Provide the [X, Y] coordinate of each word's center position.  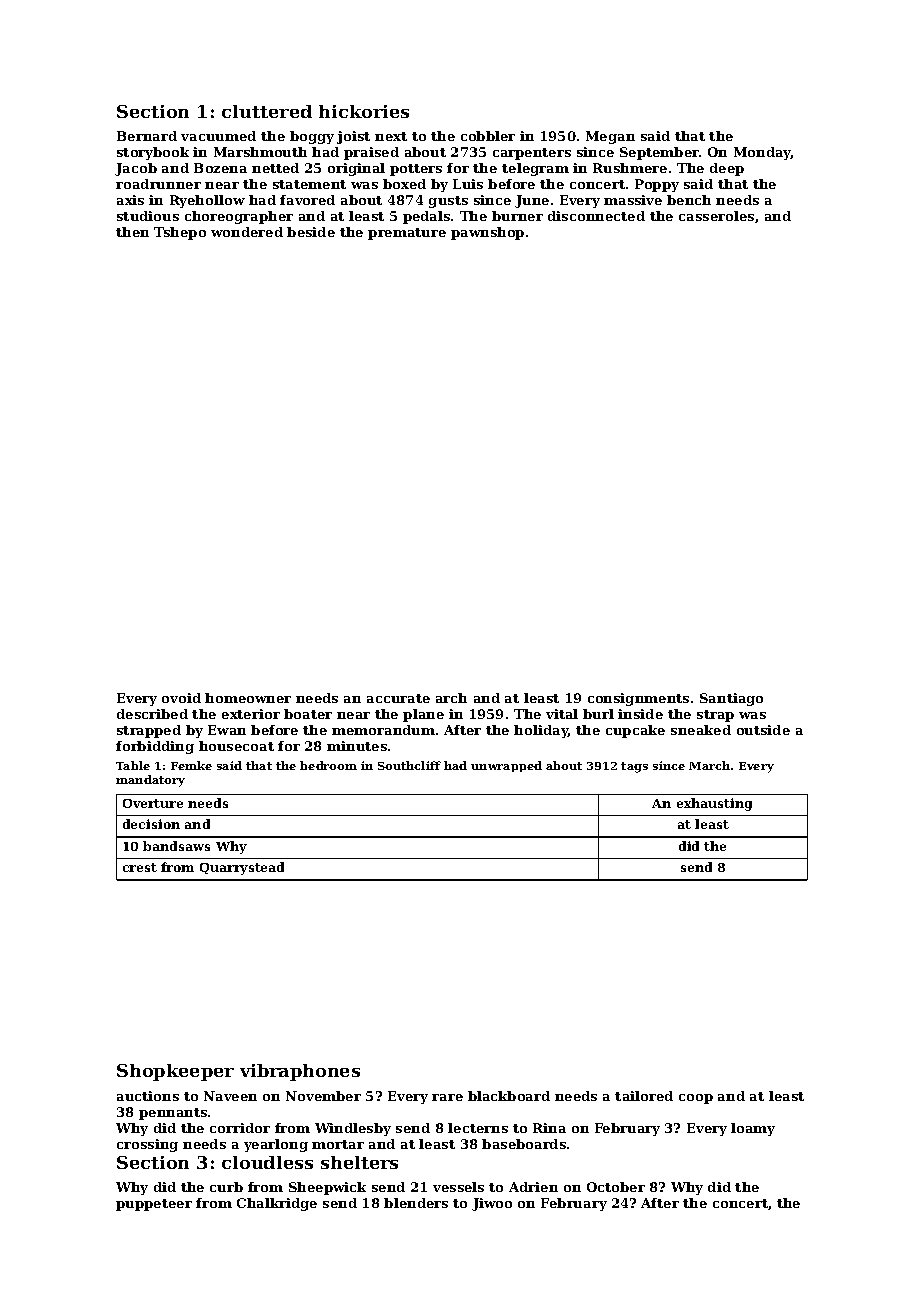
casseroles [716, 216]
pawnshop [487, 233]
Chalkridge [277, 1204]
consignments [638, 699]
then [132, 232]
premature [407, 234]
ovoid [181, 698]
